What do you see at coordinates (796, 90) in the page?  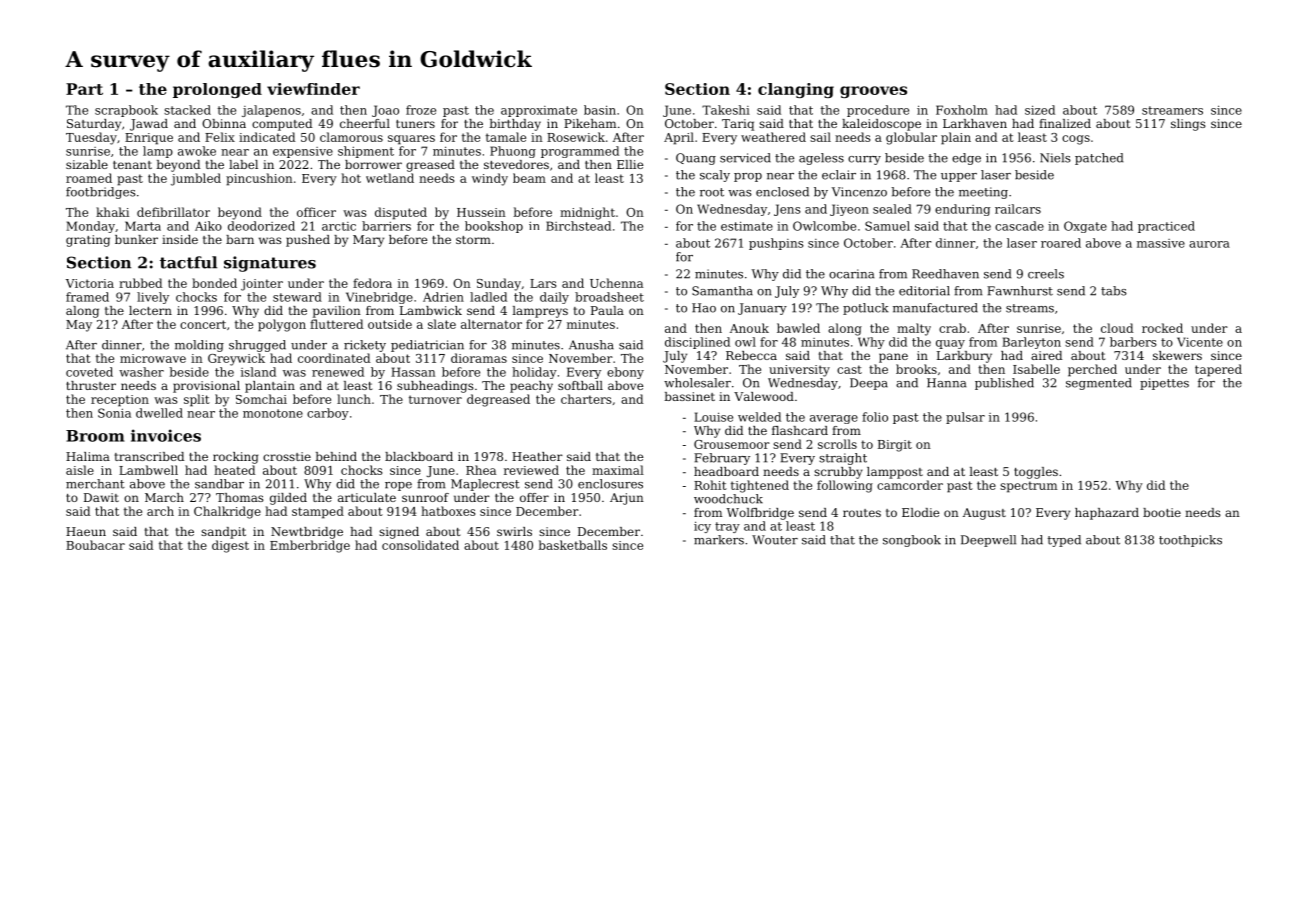 I see `clanging` at bounding box center [796, 90].
